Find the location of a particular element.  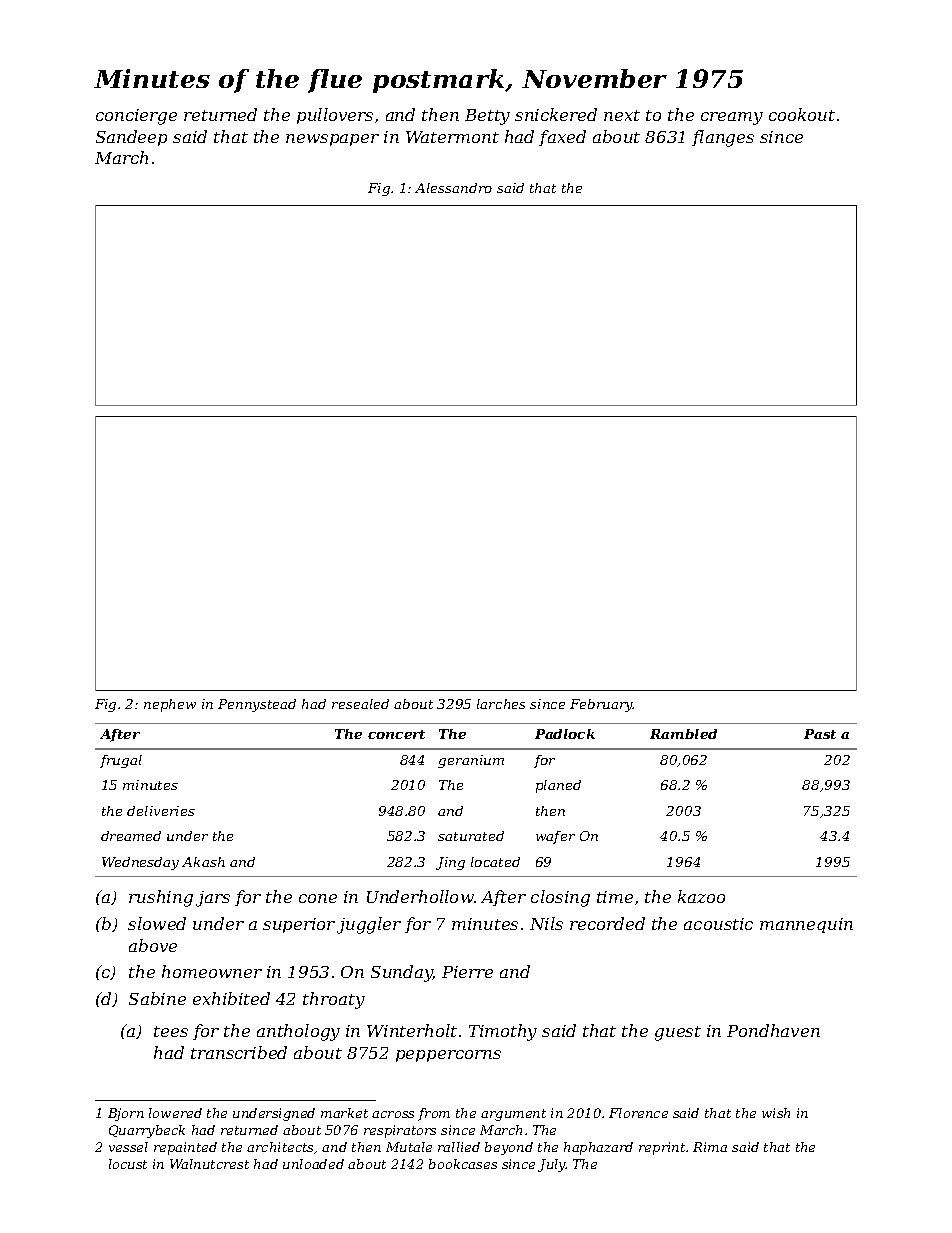

concierge is located at coordinates (136, 117).
